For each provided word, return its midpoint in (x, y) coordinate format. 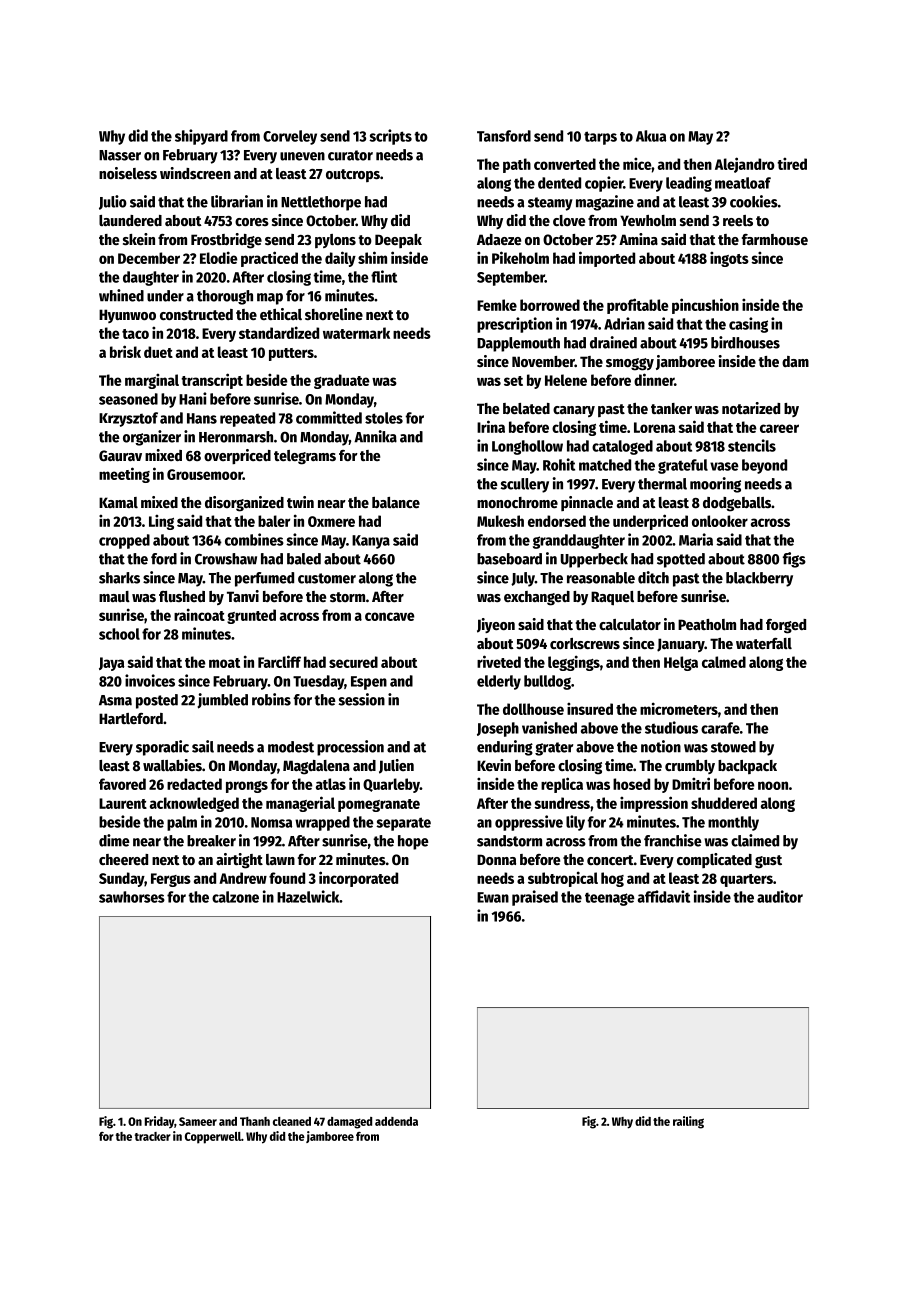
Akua (651, 136)
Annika (375, 436)
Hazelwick (308, 896)
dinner (654, 379)
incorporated (358, 879)
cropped (124, 541)
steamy (550, 204)
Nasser (120, 155)
